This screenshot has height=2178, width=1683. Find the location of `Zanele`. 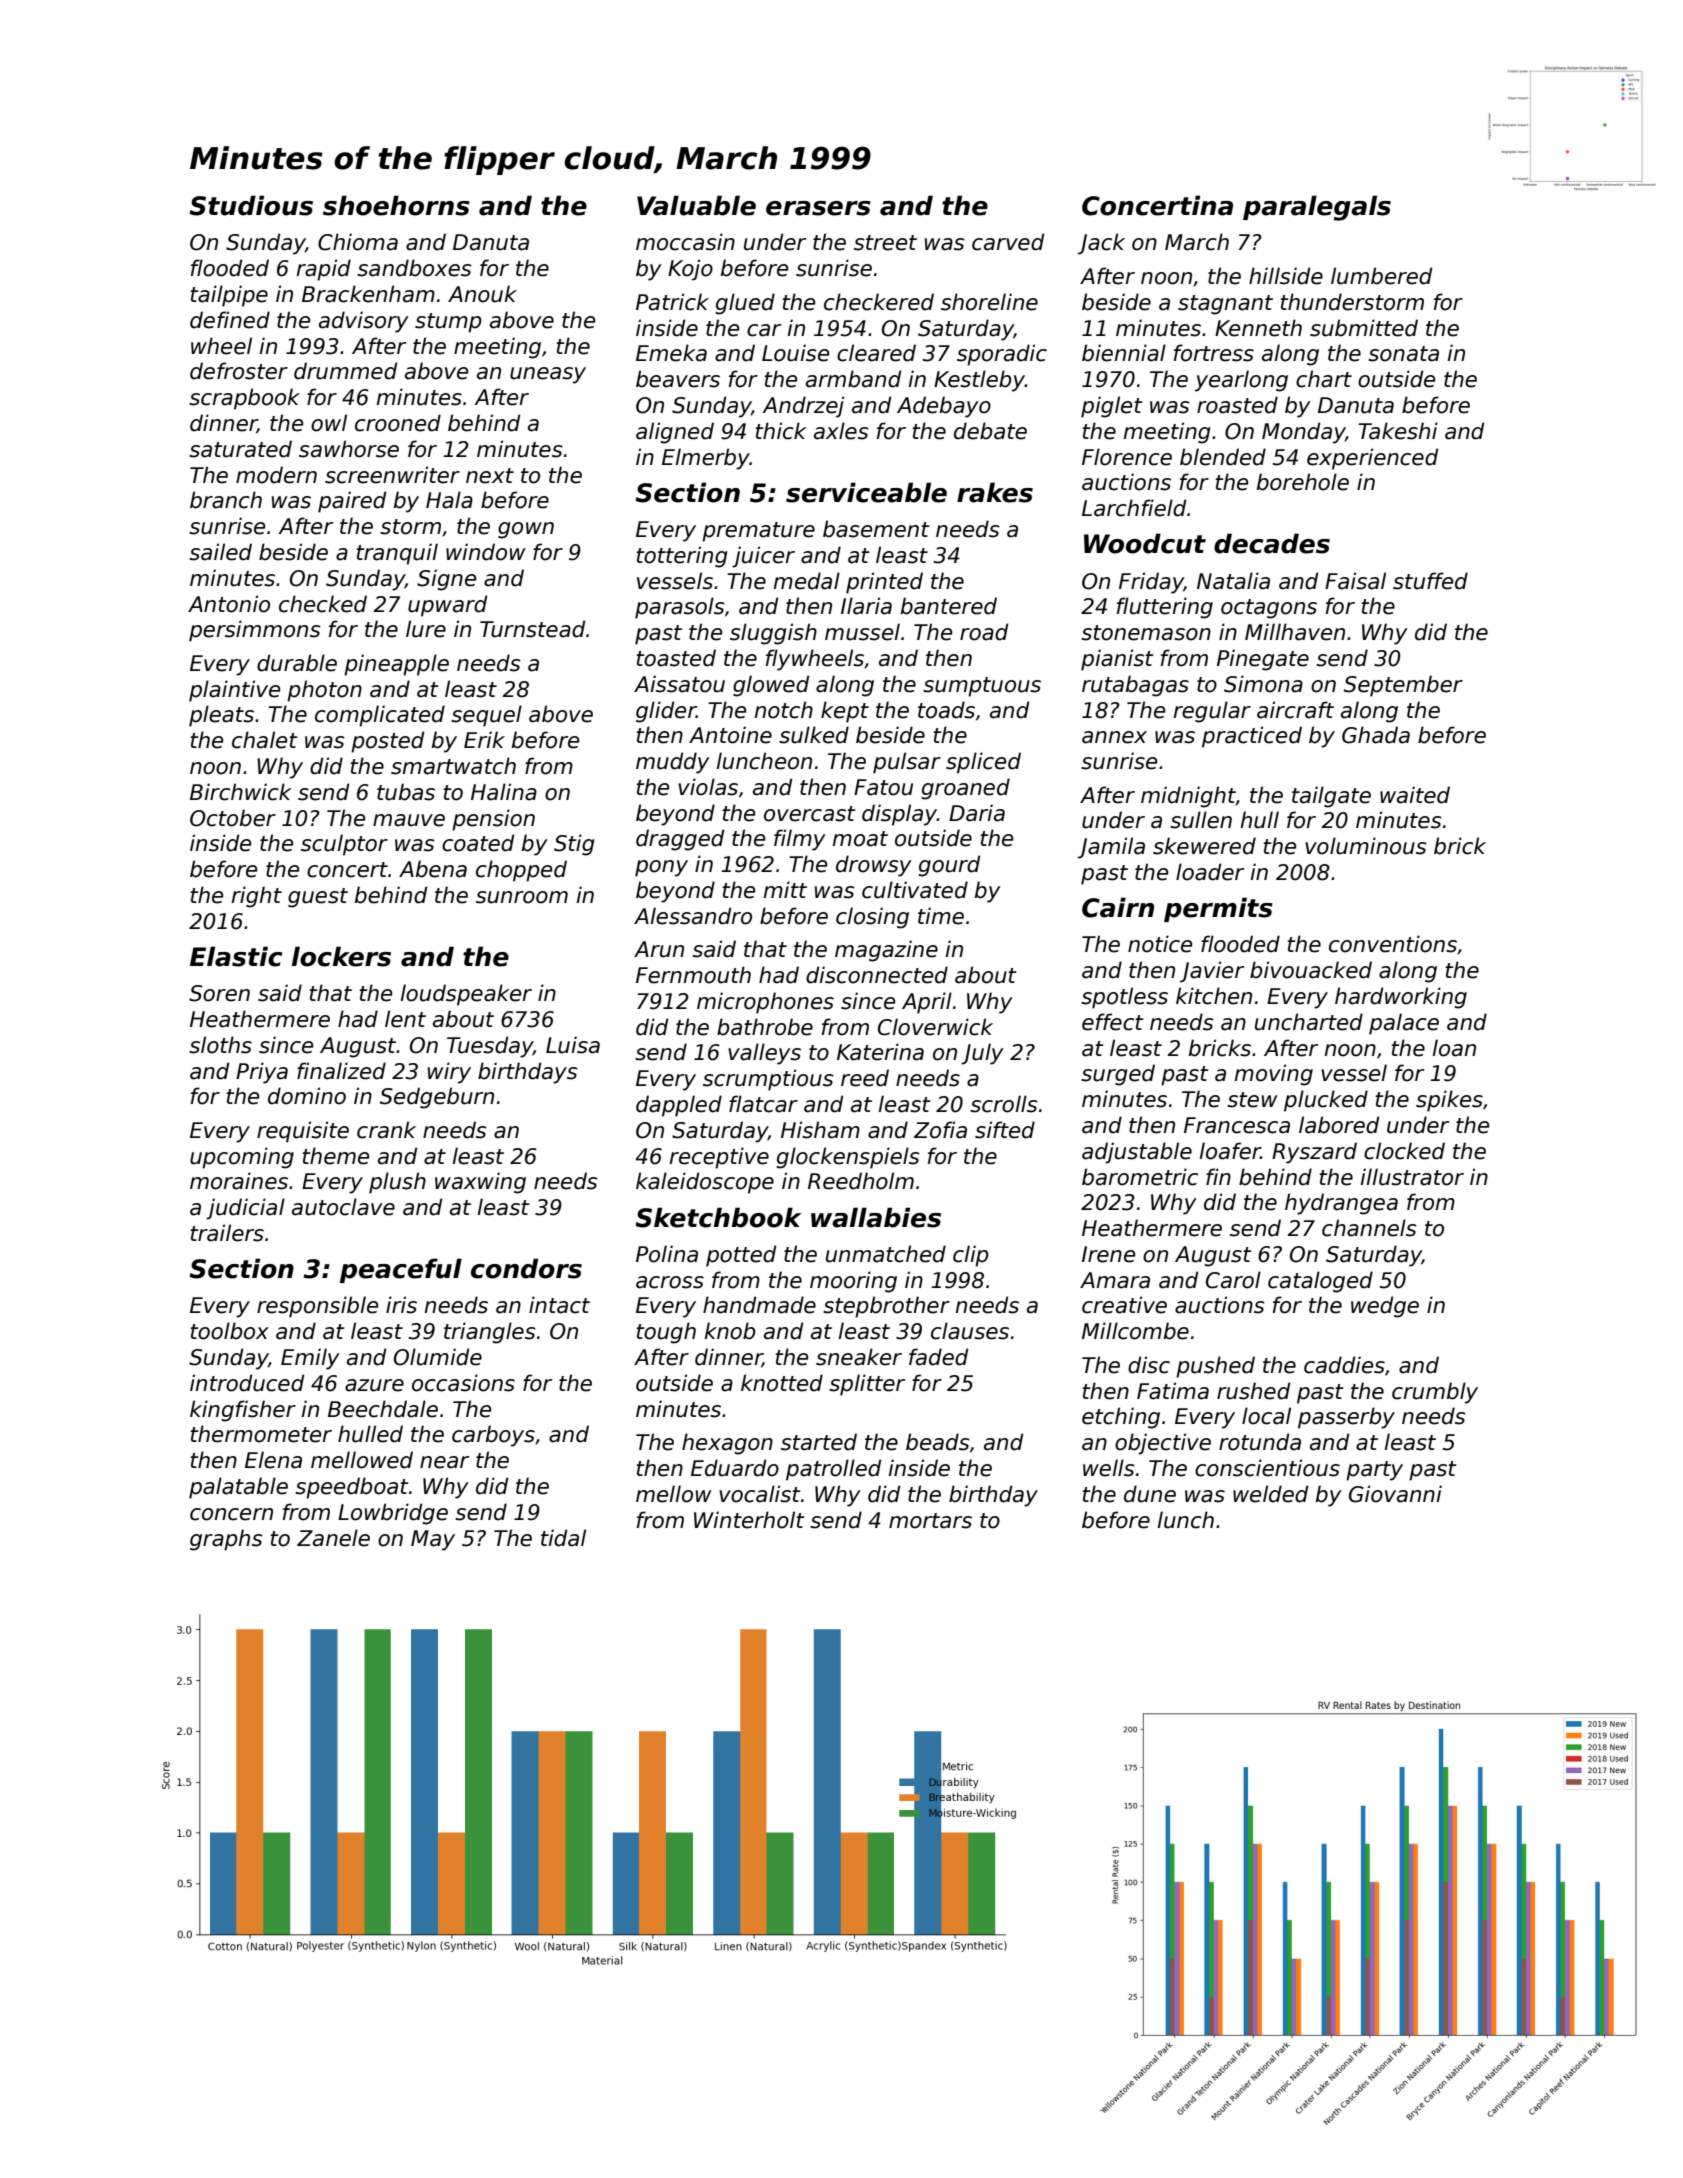

Zanele is located at coordinates (333, 1538).
